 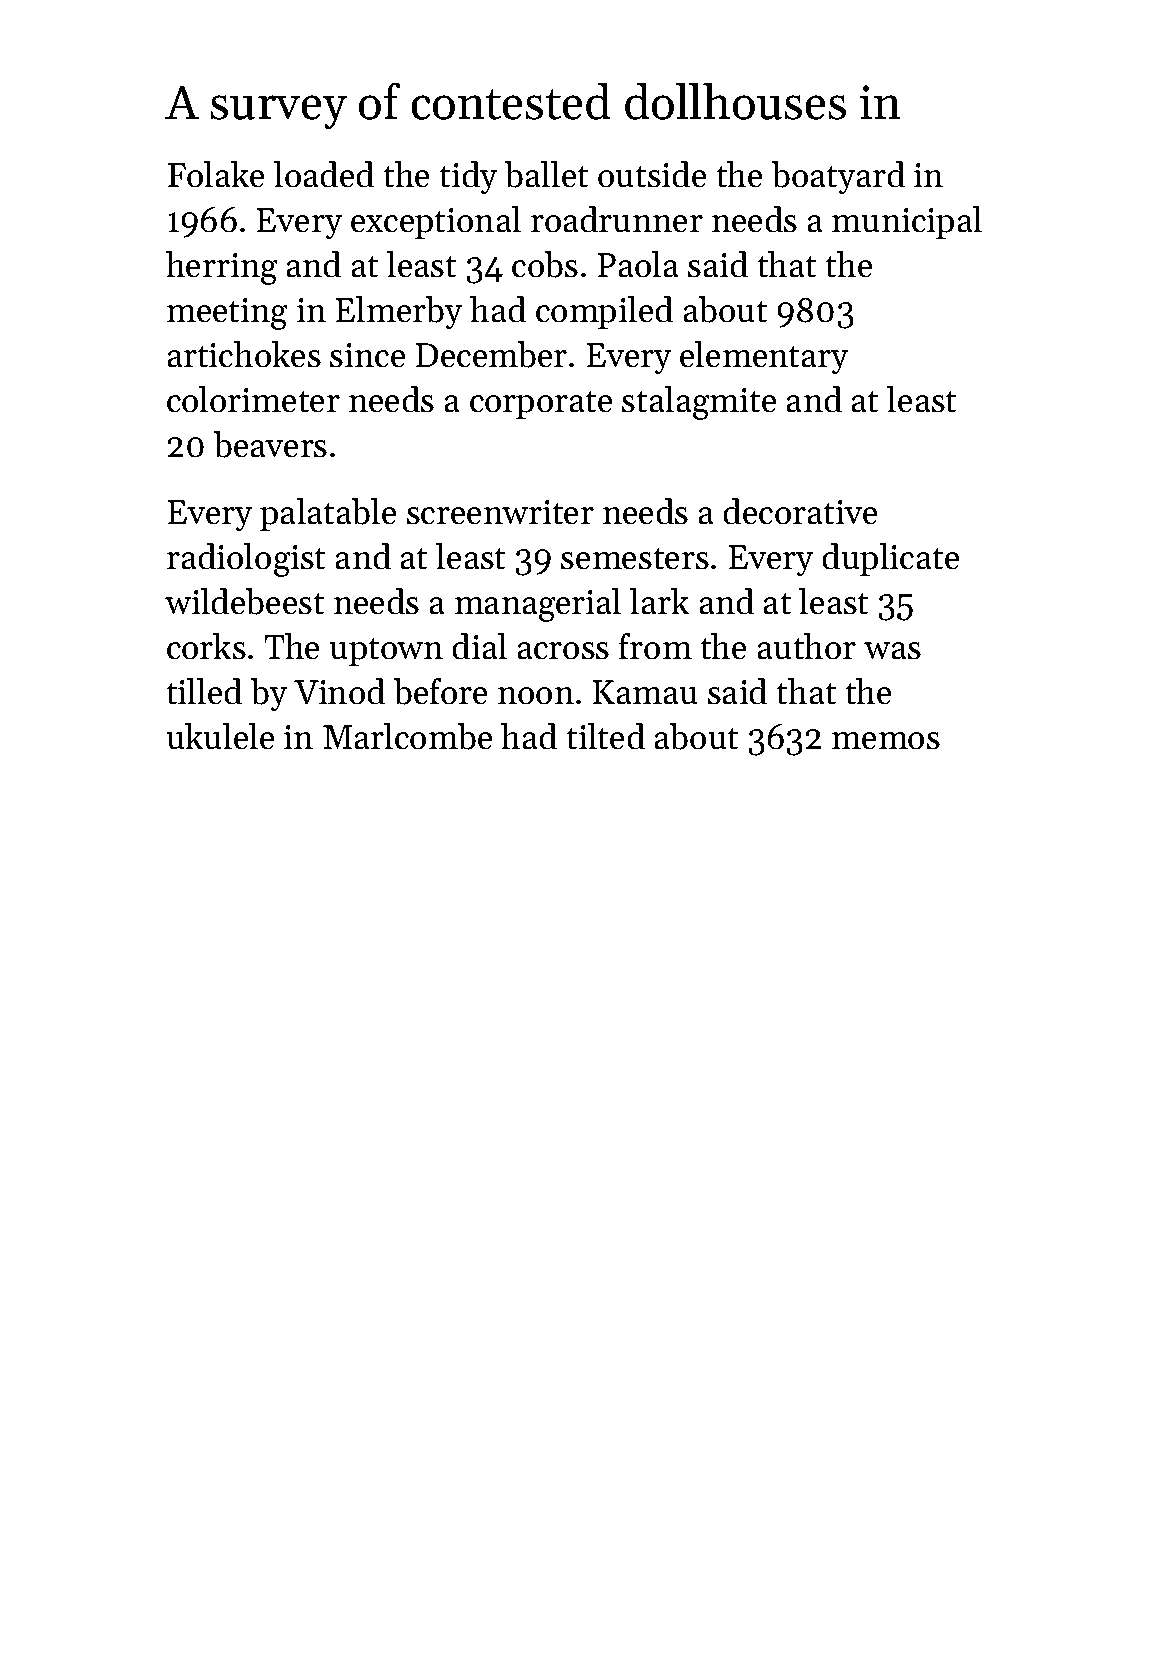 What do you see at coordinates (491, 354) in the page?
I see `December` at bounding box center [491, 354].
